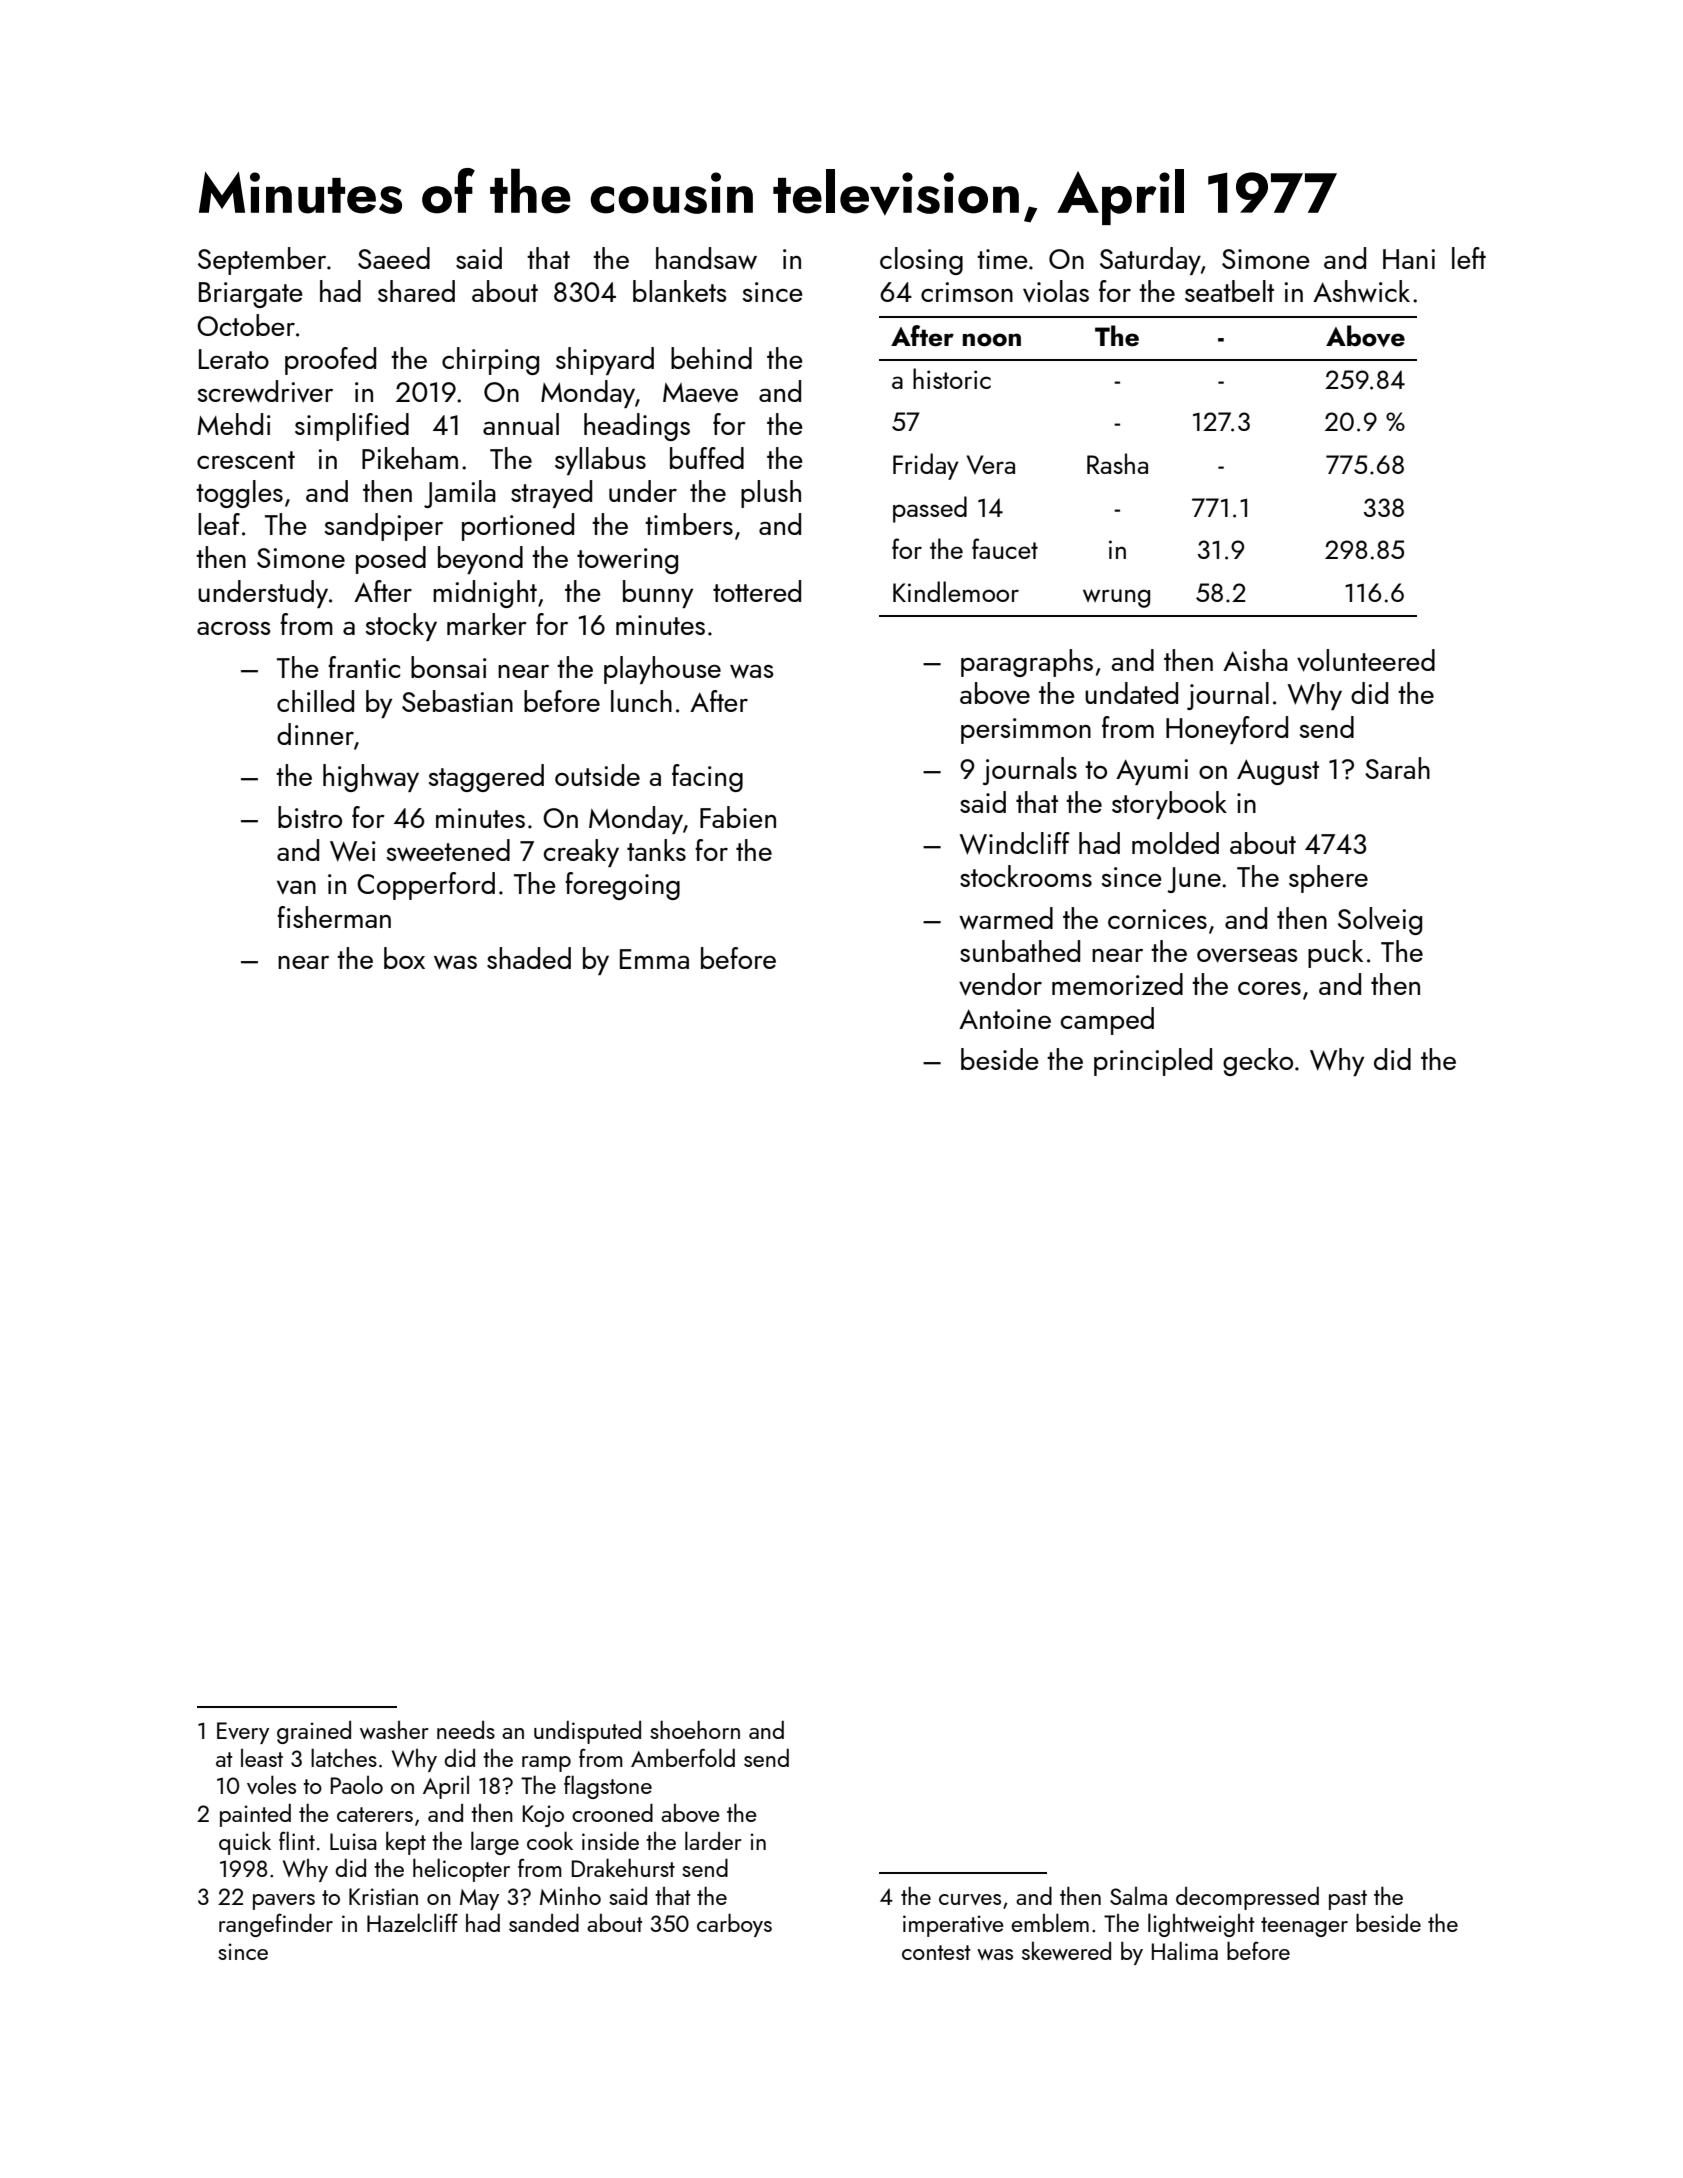 The image size is (1683, 2178). I want to click on August, so click(1278, 772).
